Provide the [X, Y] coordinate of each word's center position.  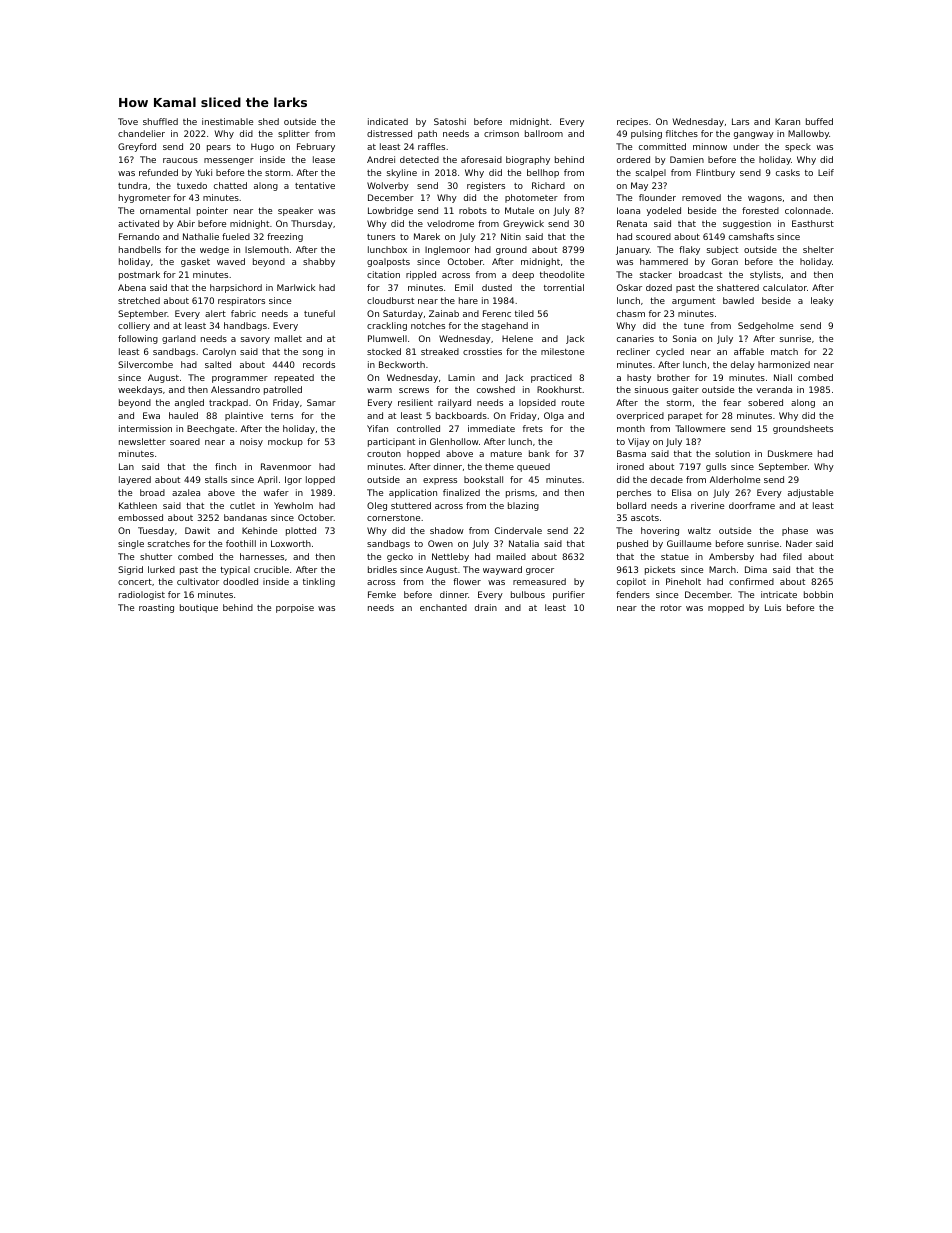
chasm [631, 313]
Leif [826, 172]
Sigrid [130, 570]
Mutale [519, 210]
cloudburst [390, 300]
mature [506, 454]
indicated [388, 121]
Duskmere [790, 453]
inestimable [227, 121]
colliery [134, 326]
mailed [511, 556]
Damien [687, 159]
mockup [285, 442]
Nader [799, 543]
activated [138, 223]
